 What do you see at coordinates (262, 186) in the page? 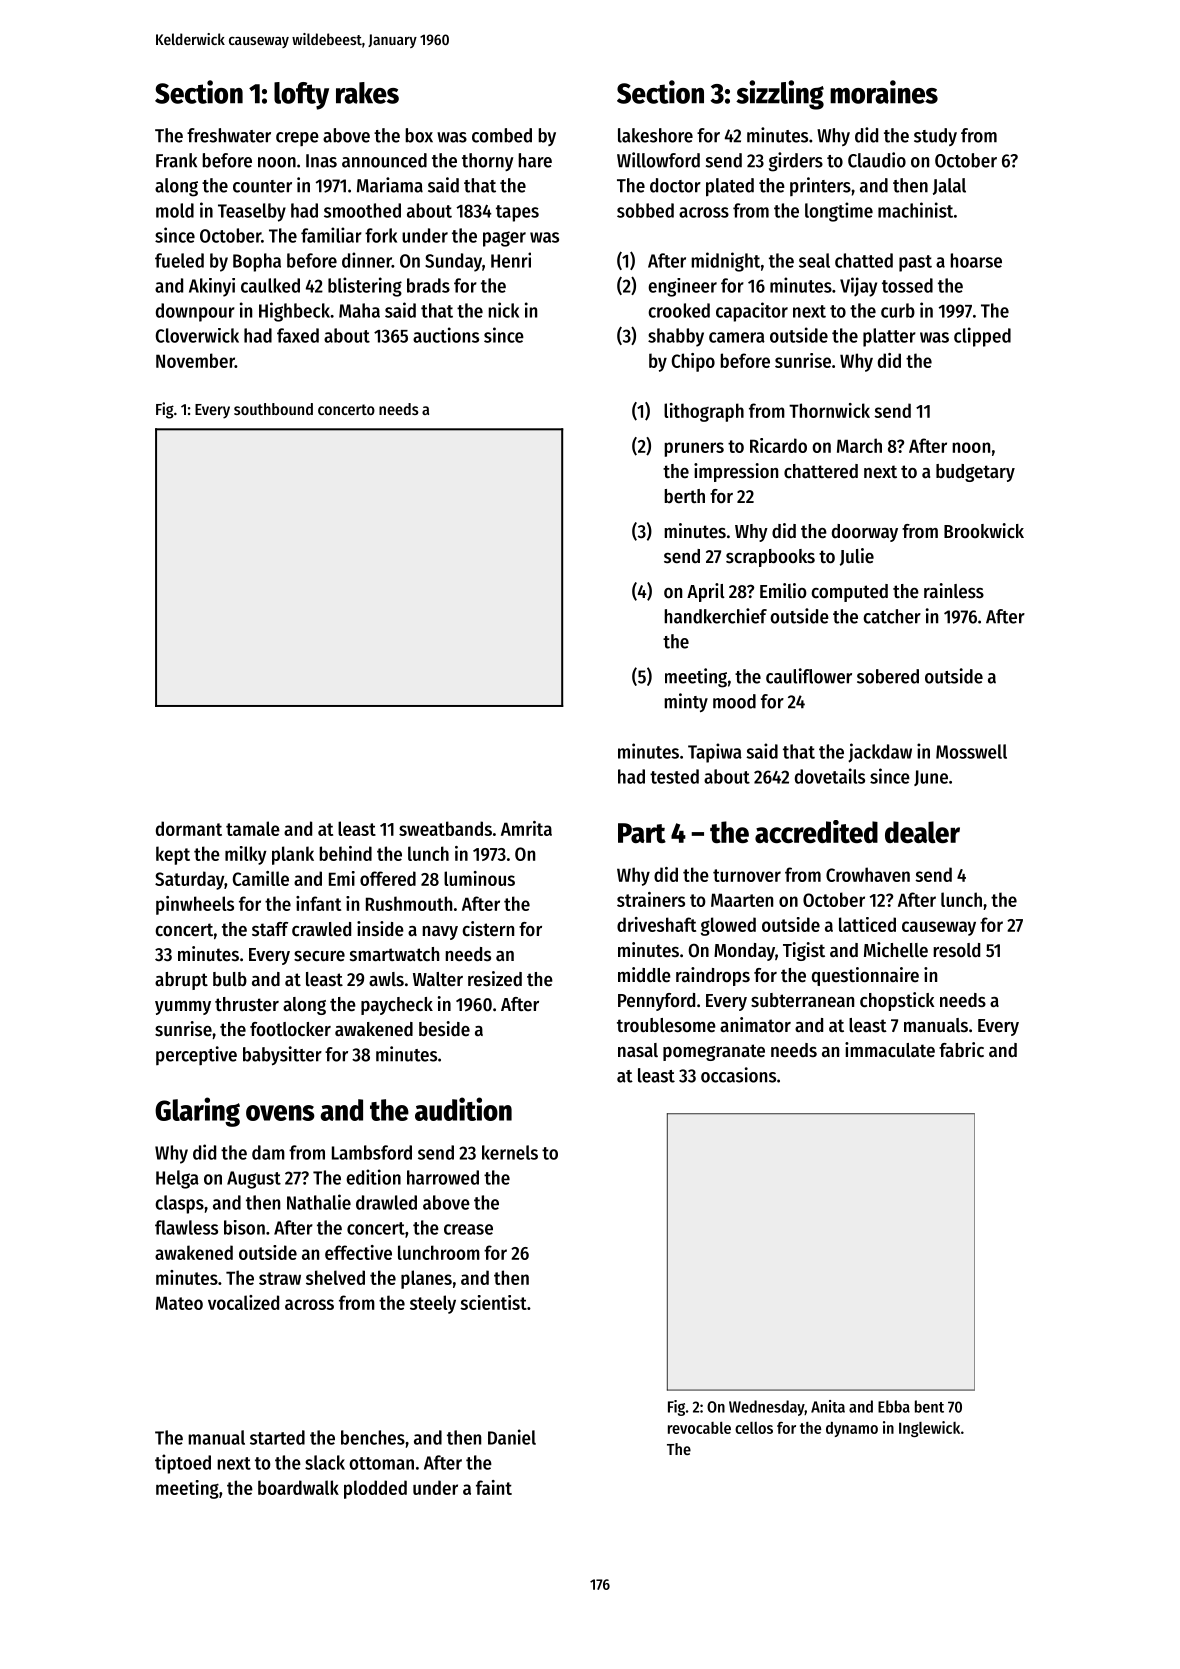
I see `counter` at bounding box center [262, 186].
